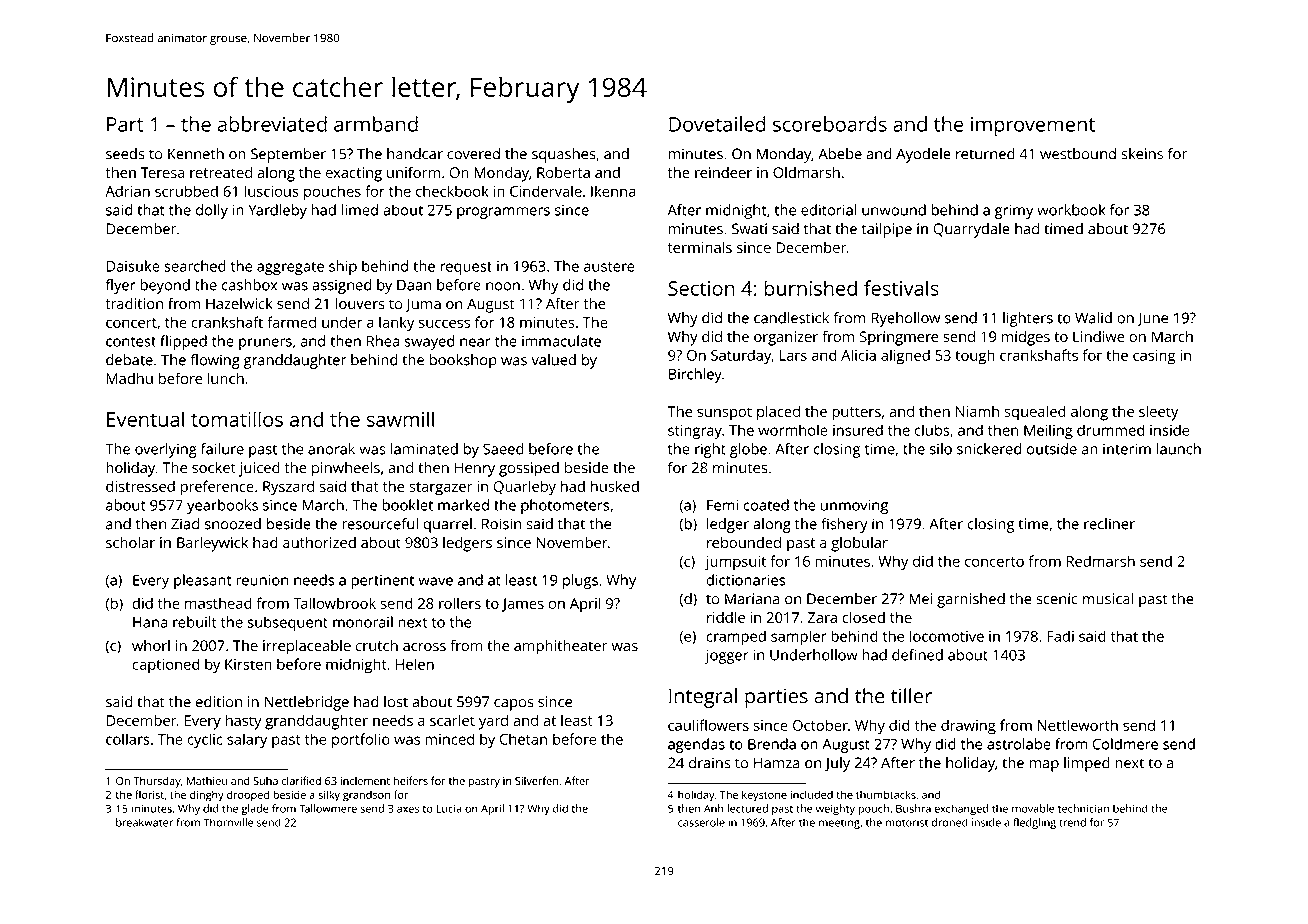 The height and width of the page is (924, 1308). Describe the element at coordinates (134, 304) in the page. I see `tradition` at that location.
